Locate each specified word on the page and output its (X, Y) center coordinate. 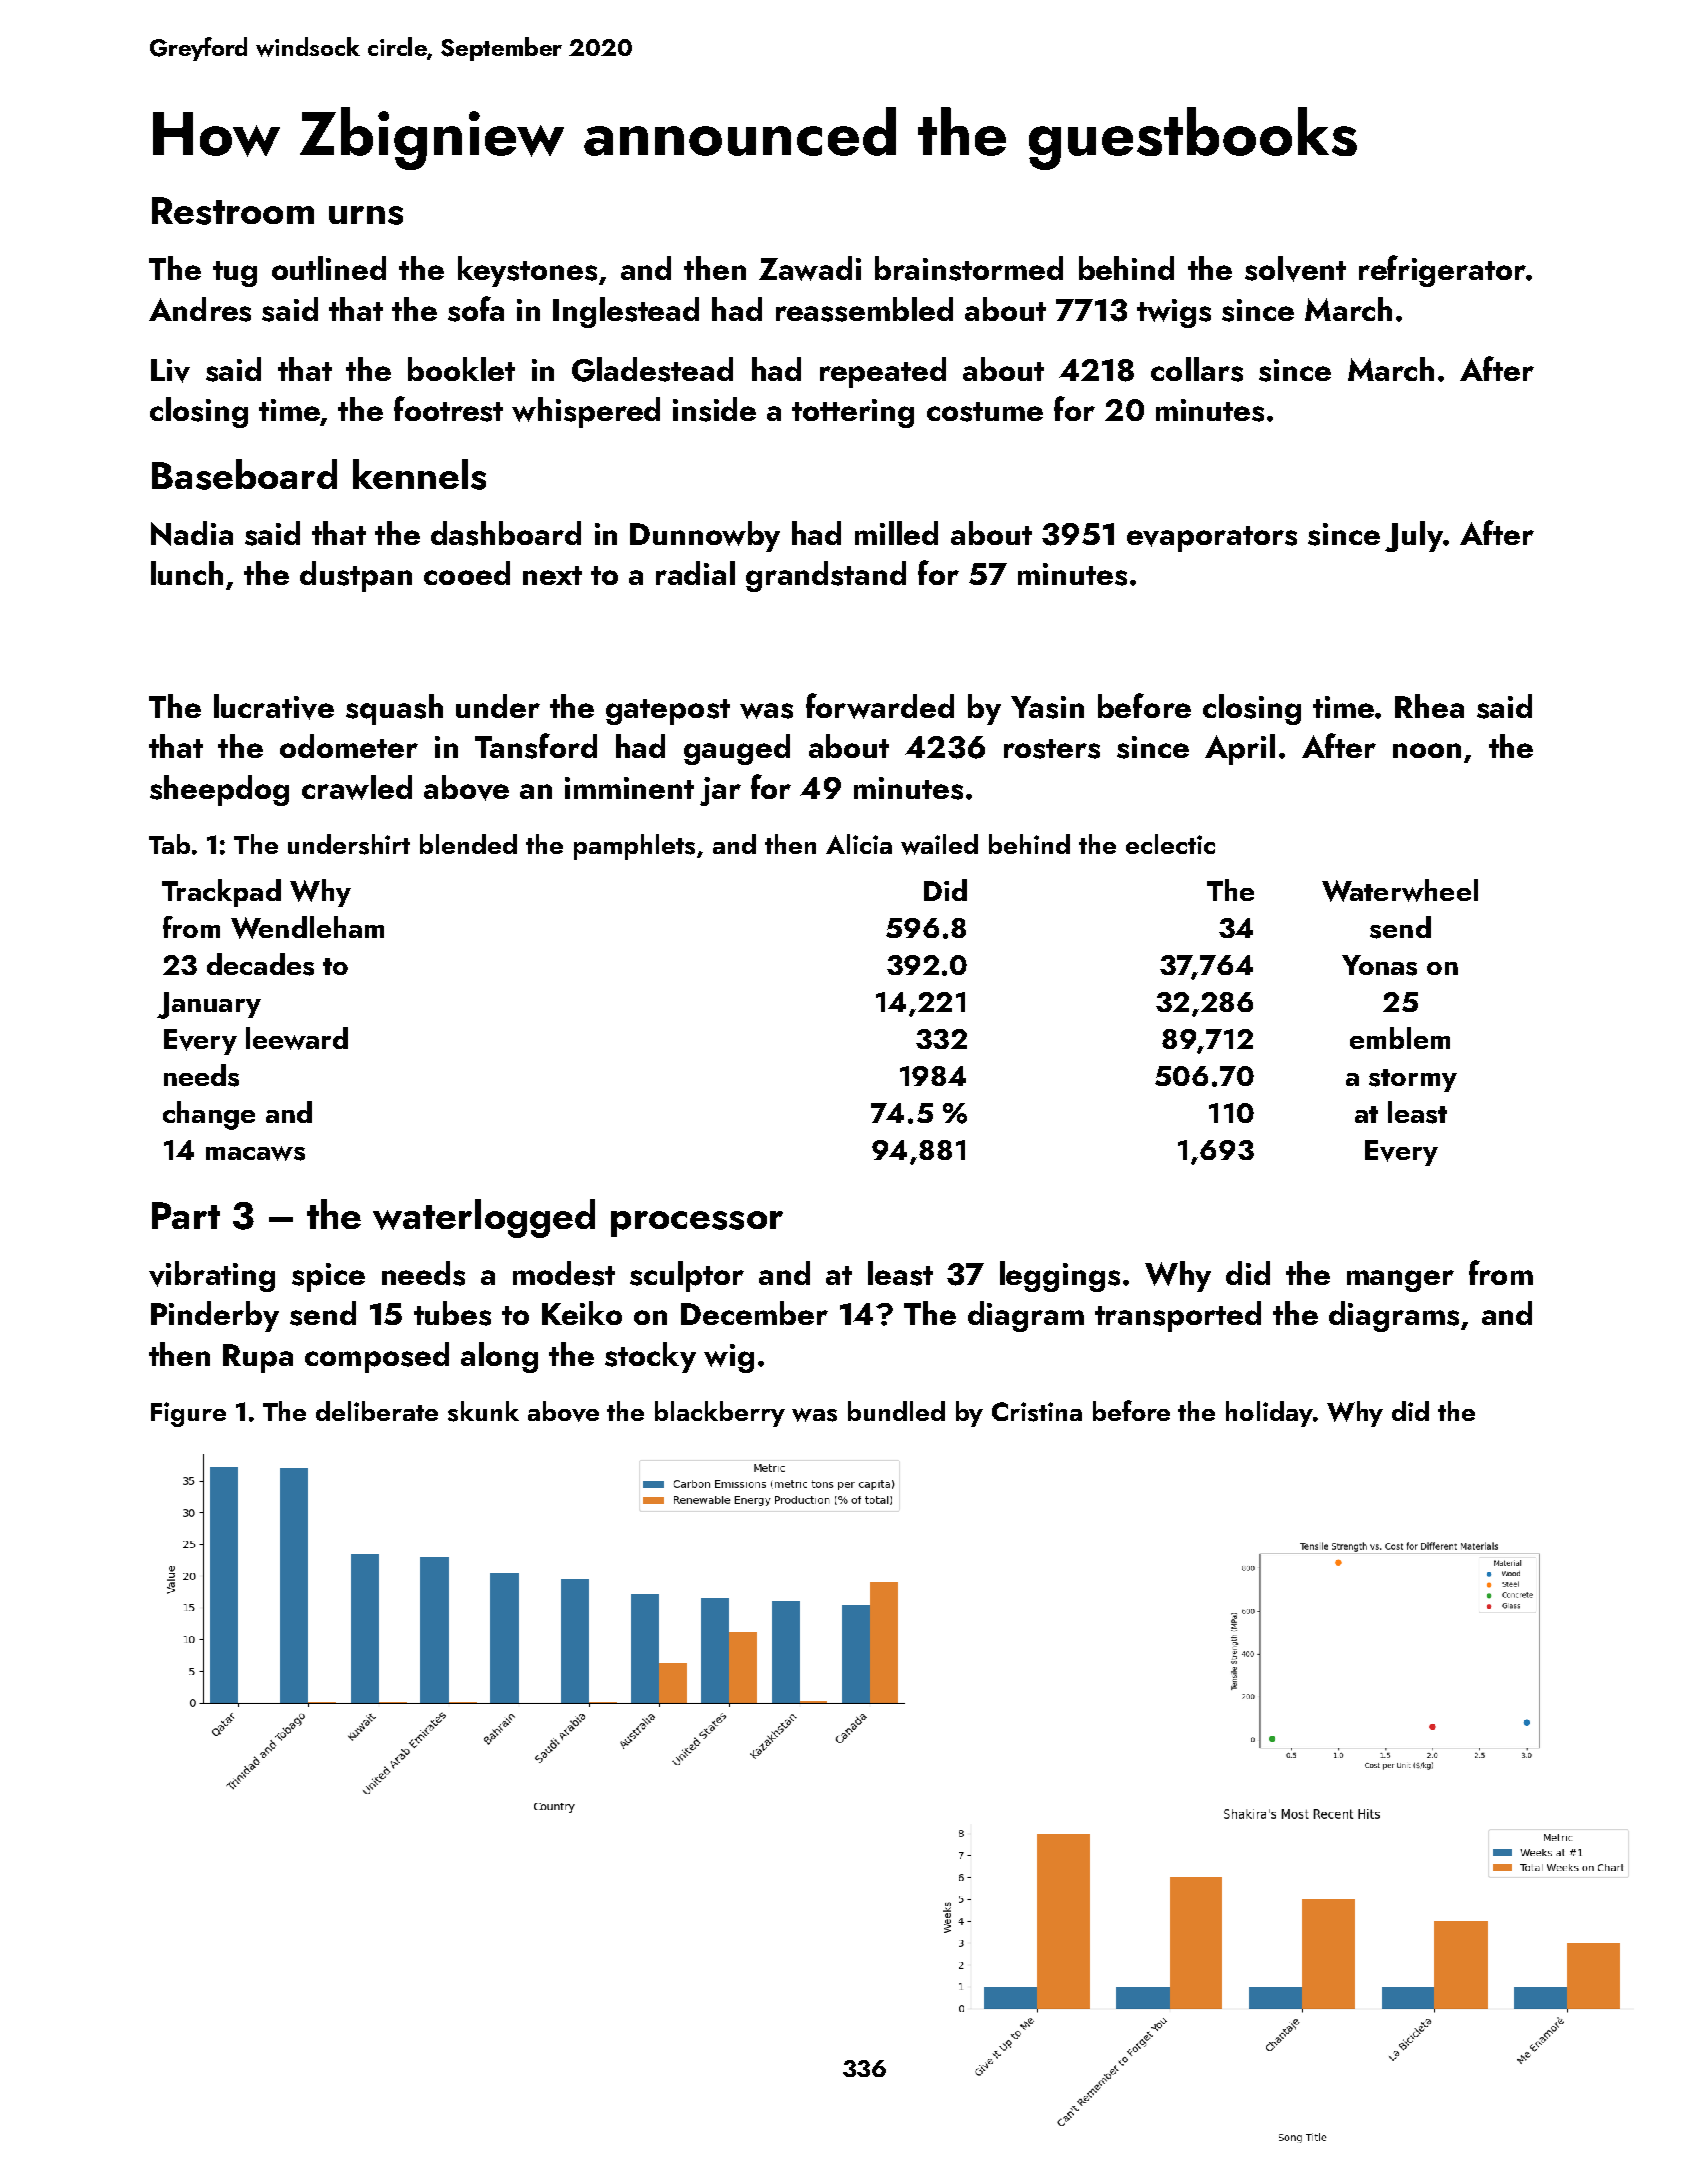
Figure (188, 1414)
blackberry (720, 1414)
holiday (1269, 1414)
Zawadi (810, 268)
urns (366, 215)
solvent (1295, 269)
